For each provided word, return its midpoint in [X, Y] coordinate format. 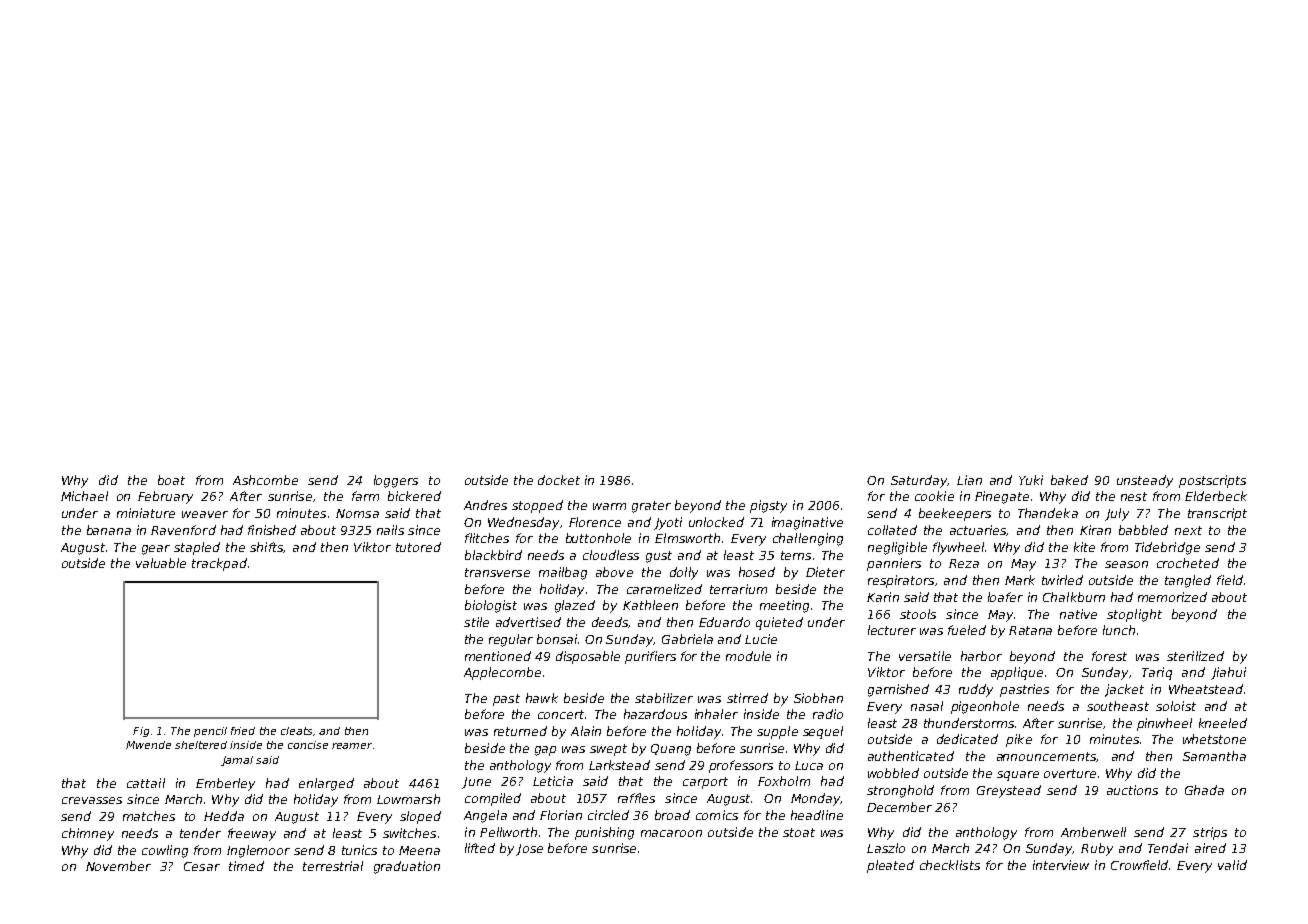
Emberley [225, 784]
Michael [84, 496]
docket [559, 480]
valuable [161, 563]
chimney [88, 834]
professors [741, 766]
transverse [497, 572]
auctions [1132, 790]
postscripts [1212, 481]
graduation [407, 867]
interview [1061, 865]
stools [918, 614]
